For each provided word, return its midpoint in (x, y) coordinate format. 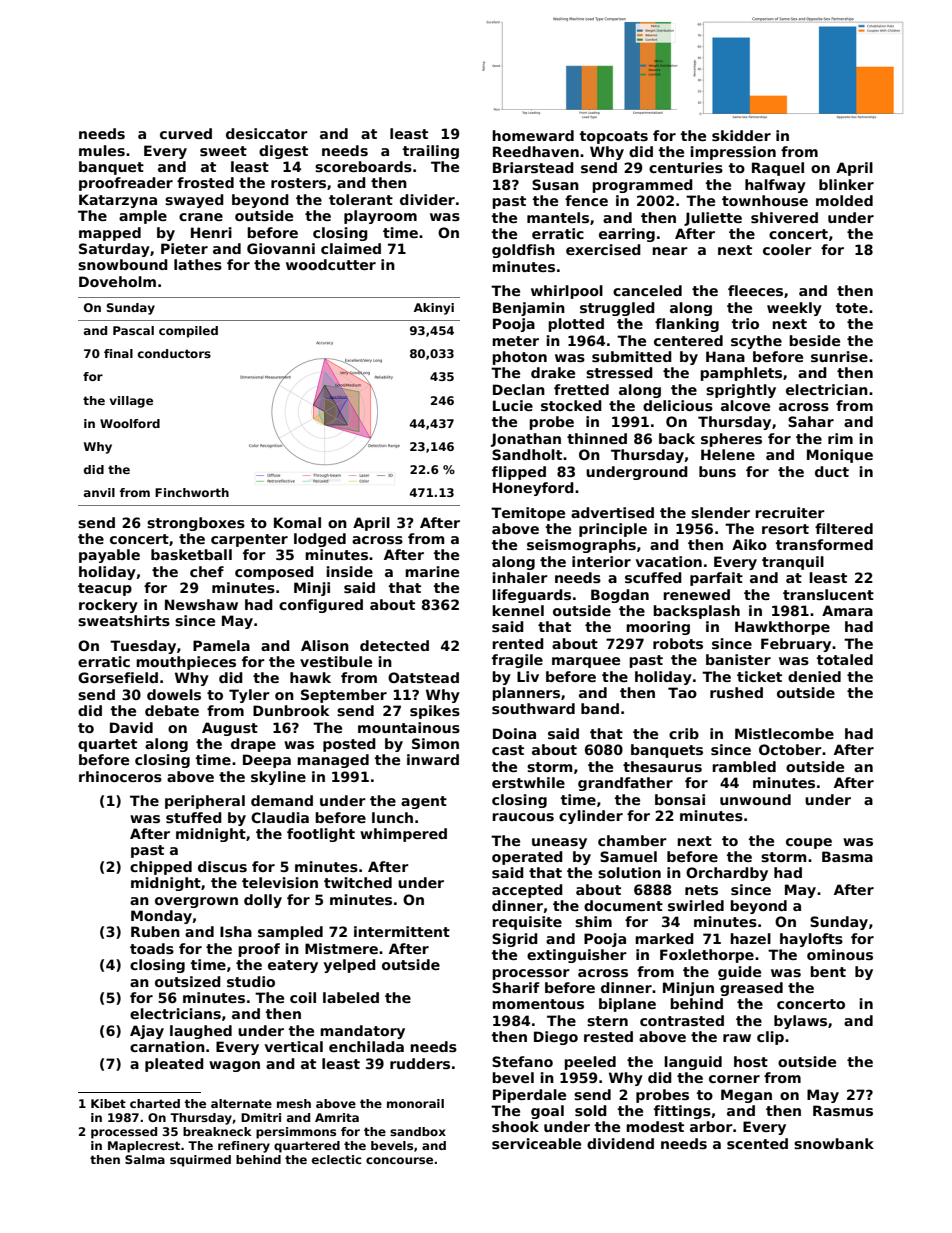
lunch (392, 817)
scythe (756, 342)
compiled (188, 332)
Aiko (749, 544)
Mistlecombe (784, 733)
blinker (846, 184)
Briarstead (533, 167)
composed (274, 573)
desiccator (267, 133)
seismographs (581, 546)
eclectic (337, 1159)
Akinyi (434, 309)
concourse (399, 1160)
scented (757, 1143)
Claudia (280, 817)
